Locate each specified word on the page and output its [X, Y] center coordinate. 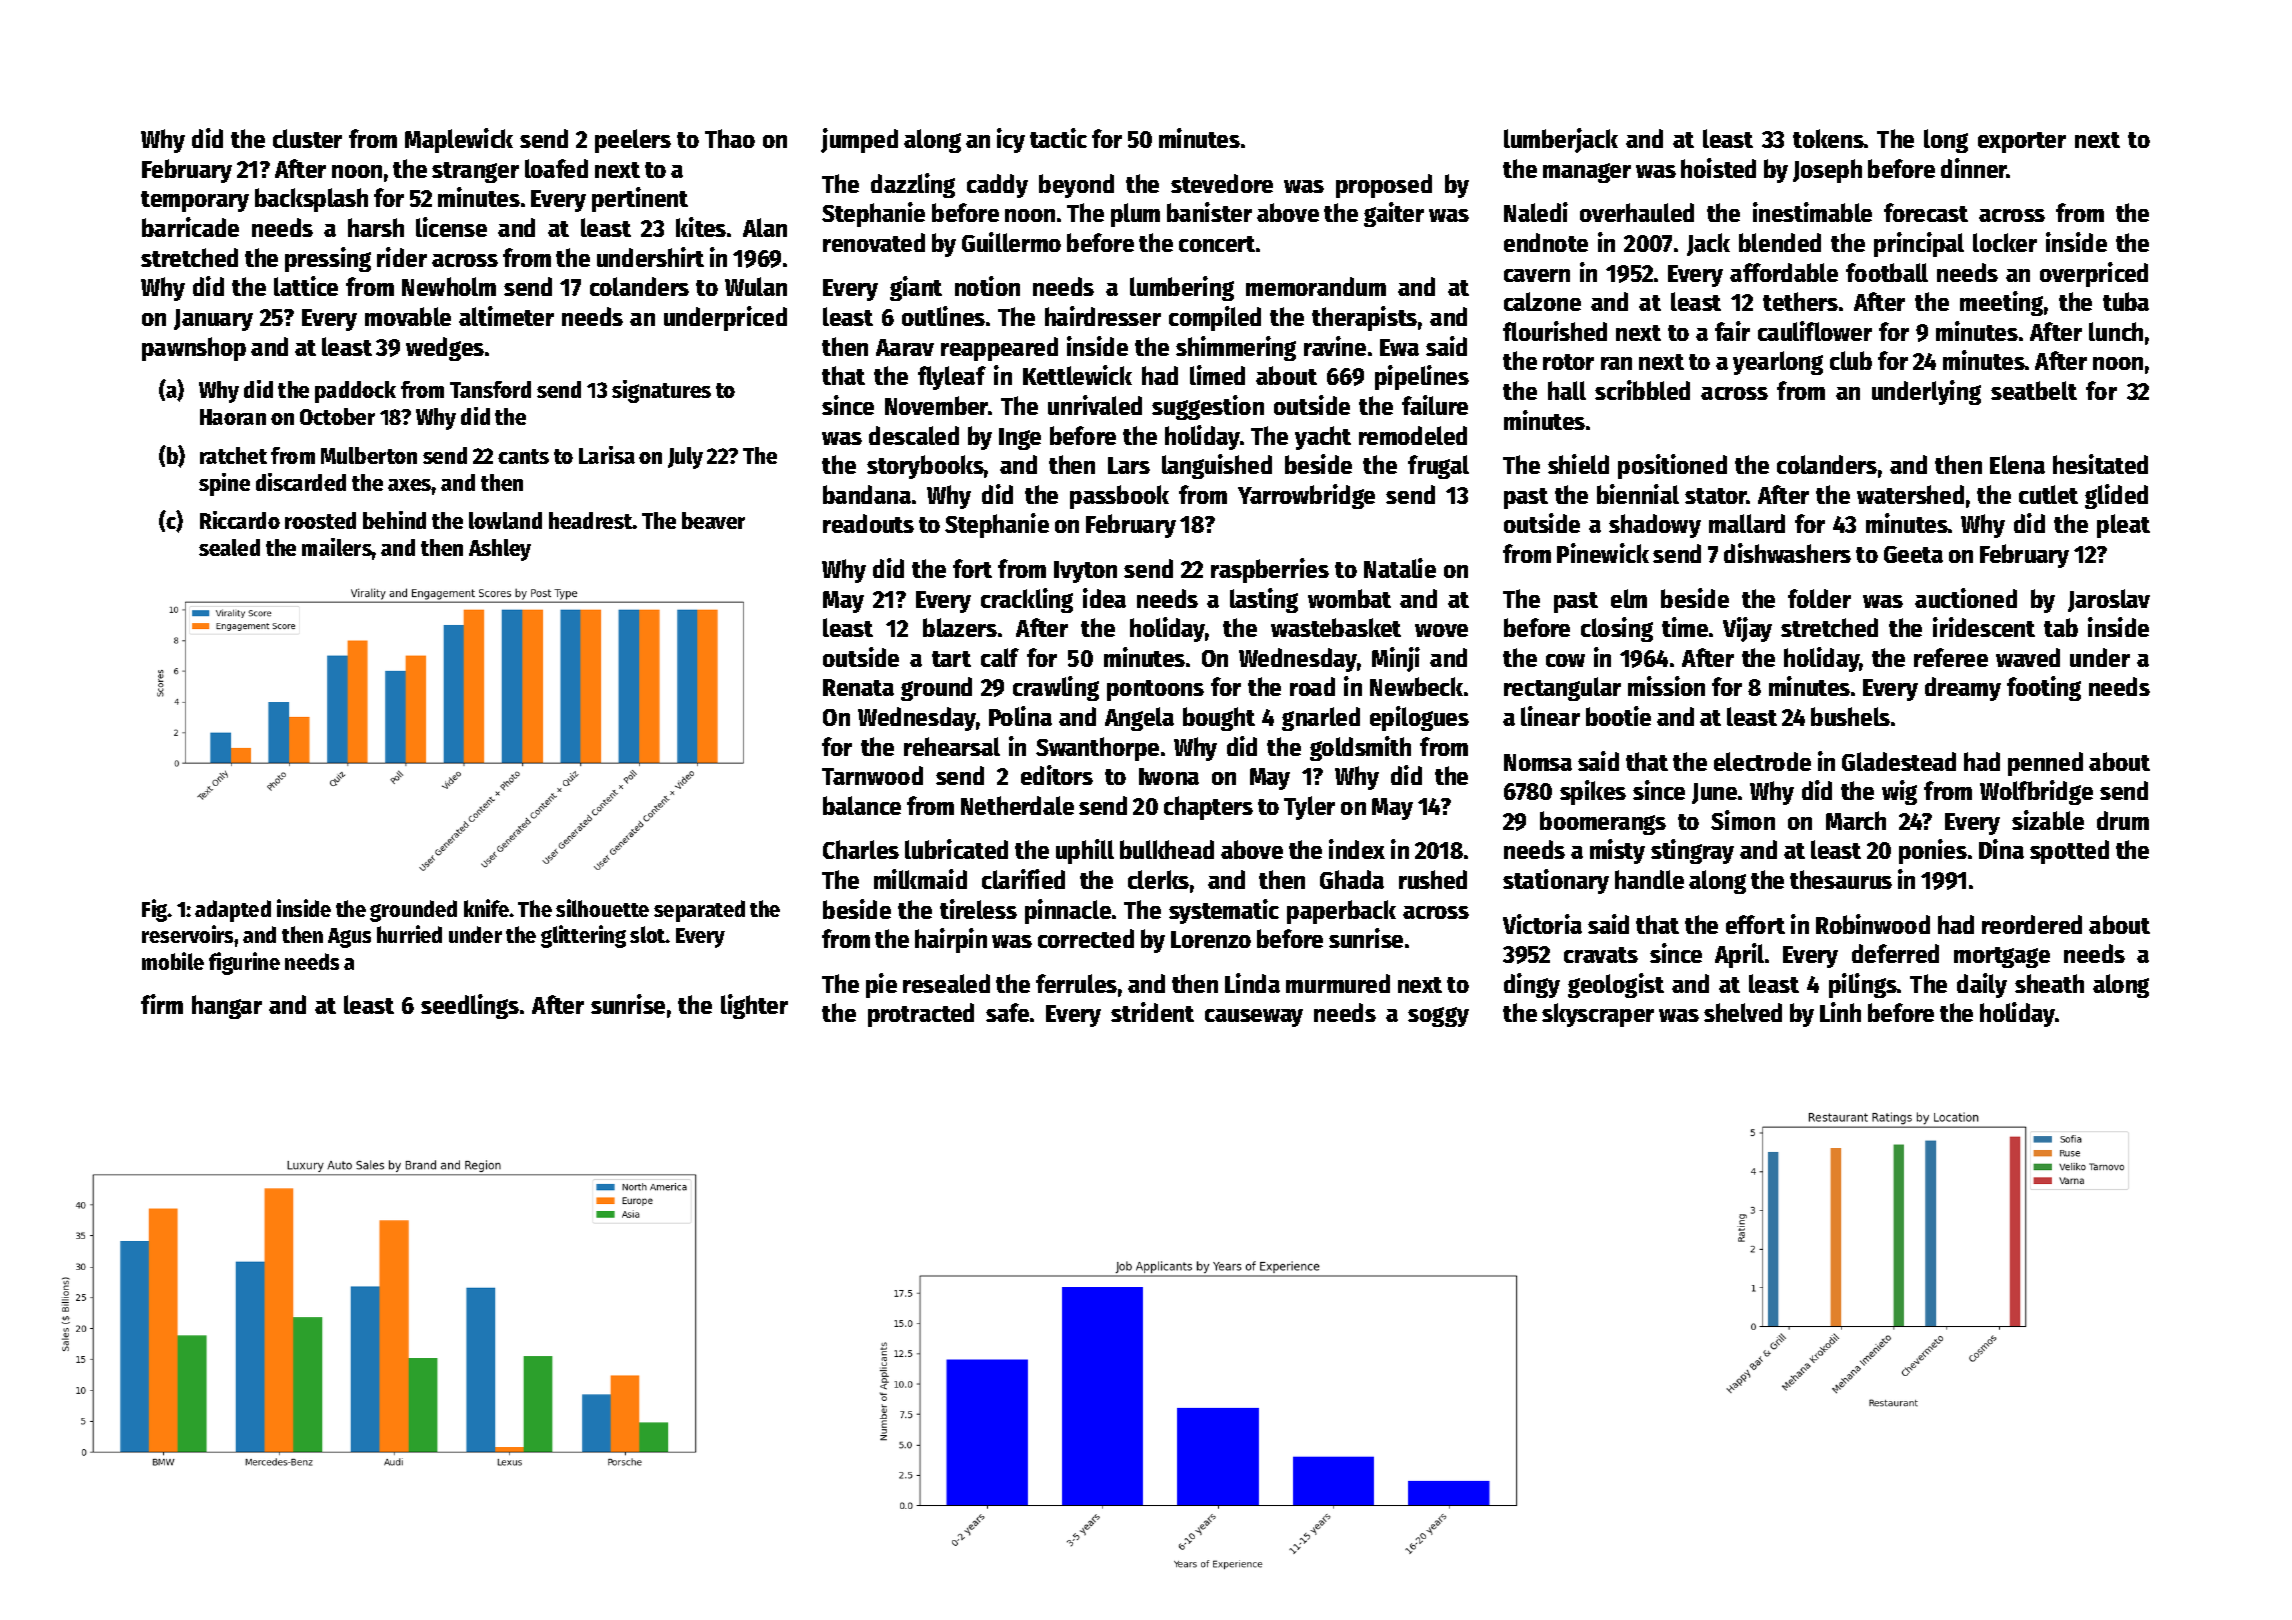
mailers [337, 547]
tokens [1828, 138]
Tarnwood [872, 775]
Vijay [1747, 629]
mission [1666, 686]
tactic [1058, 138]
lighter [754, 1006]
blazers [960, 627]
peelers [633, 141]
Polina [1020, 716]
